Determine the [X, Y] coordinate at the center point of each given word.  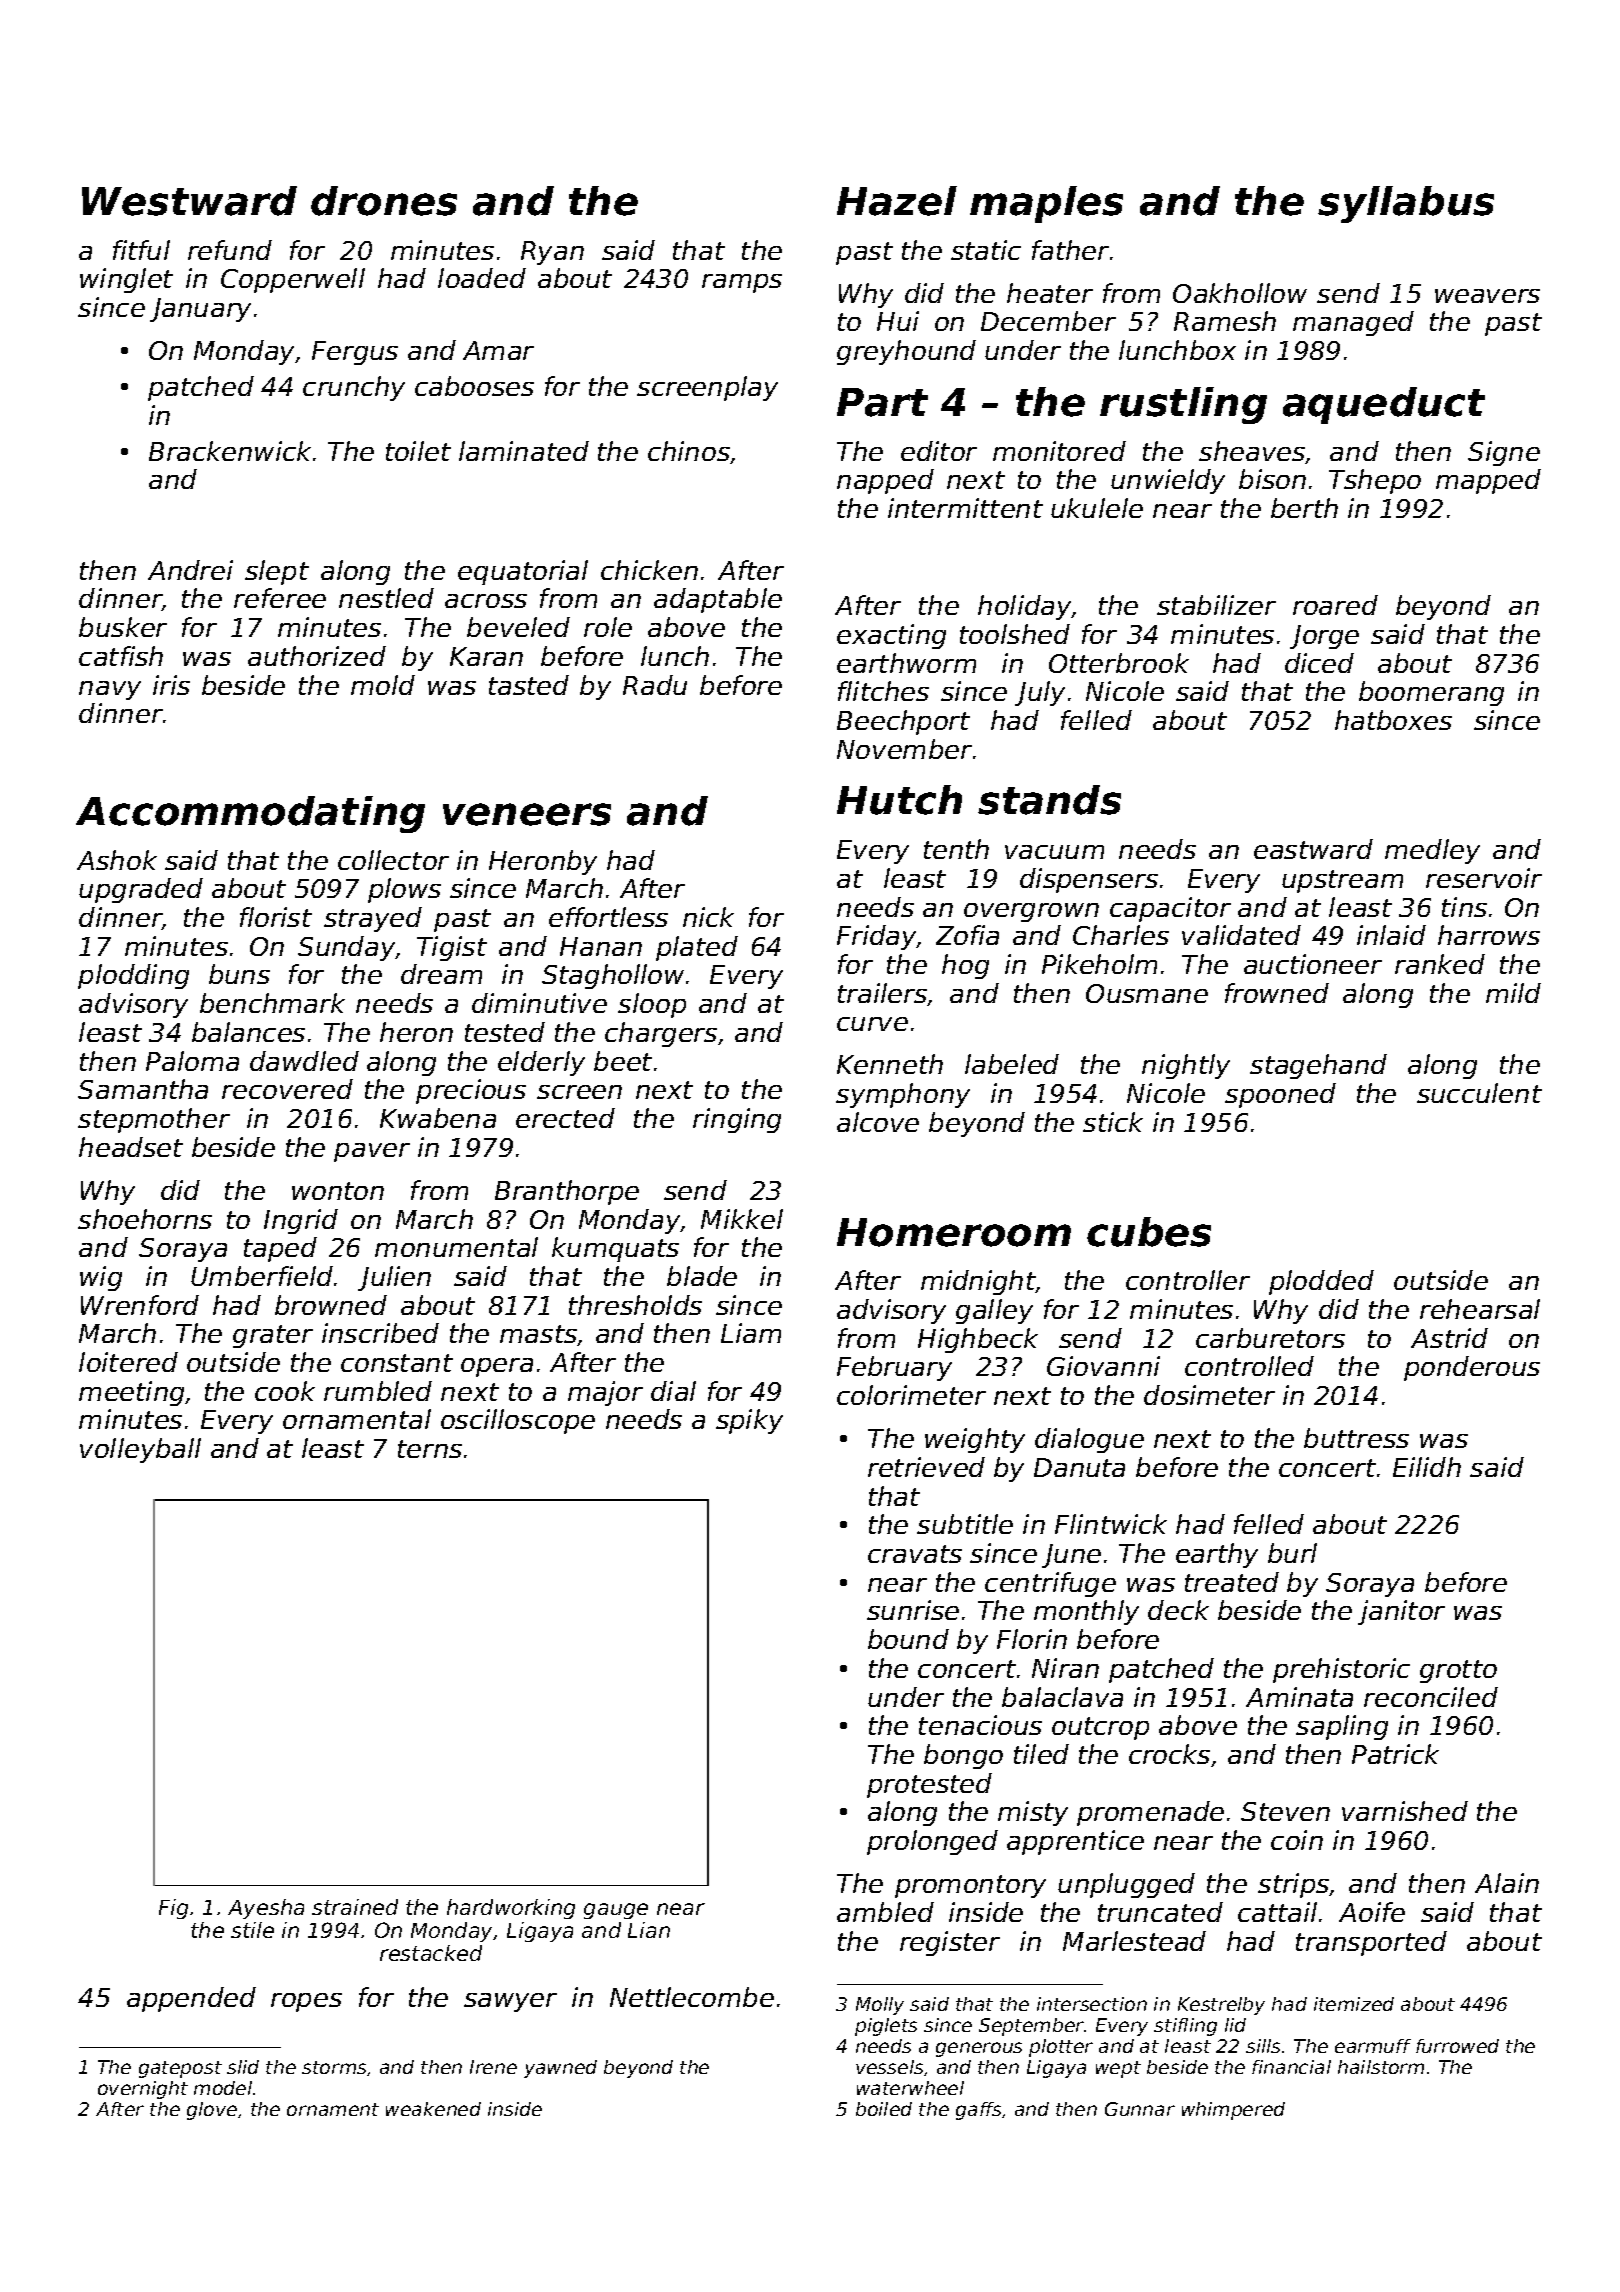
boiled [884, 2109]
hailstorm [1381, 2067]
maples [1046, 204]
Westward [189, 201]
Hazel [897, 201]
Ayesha [266, 1909]
